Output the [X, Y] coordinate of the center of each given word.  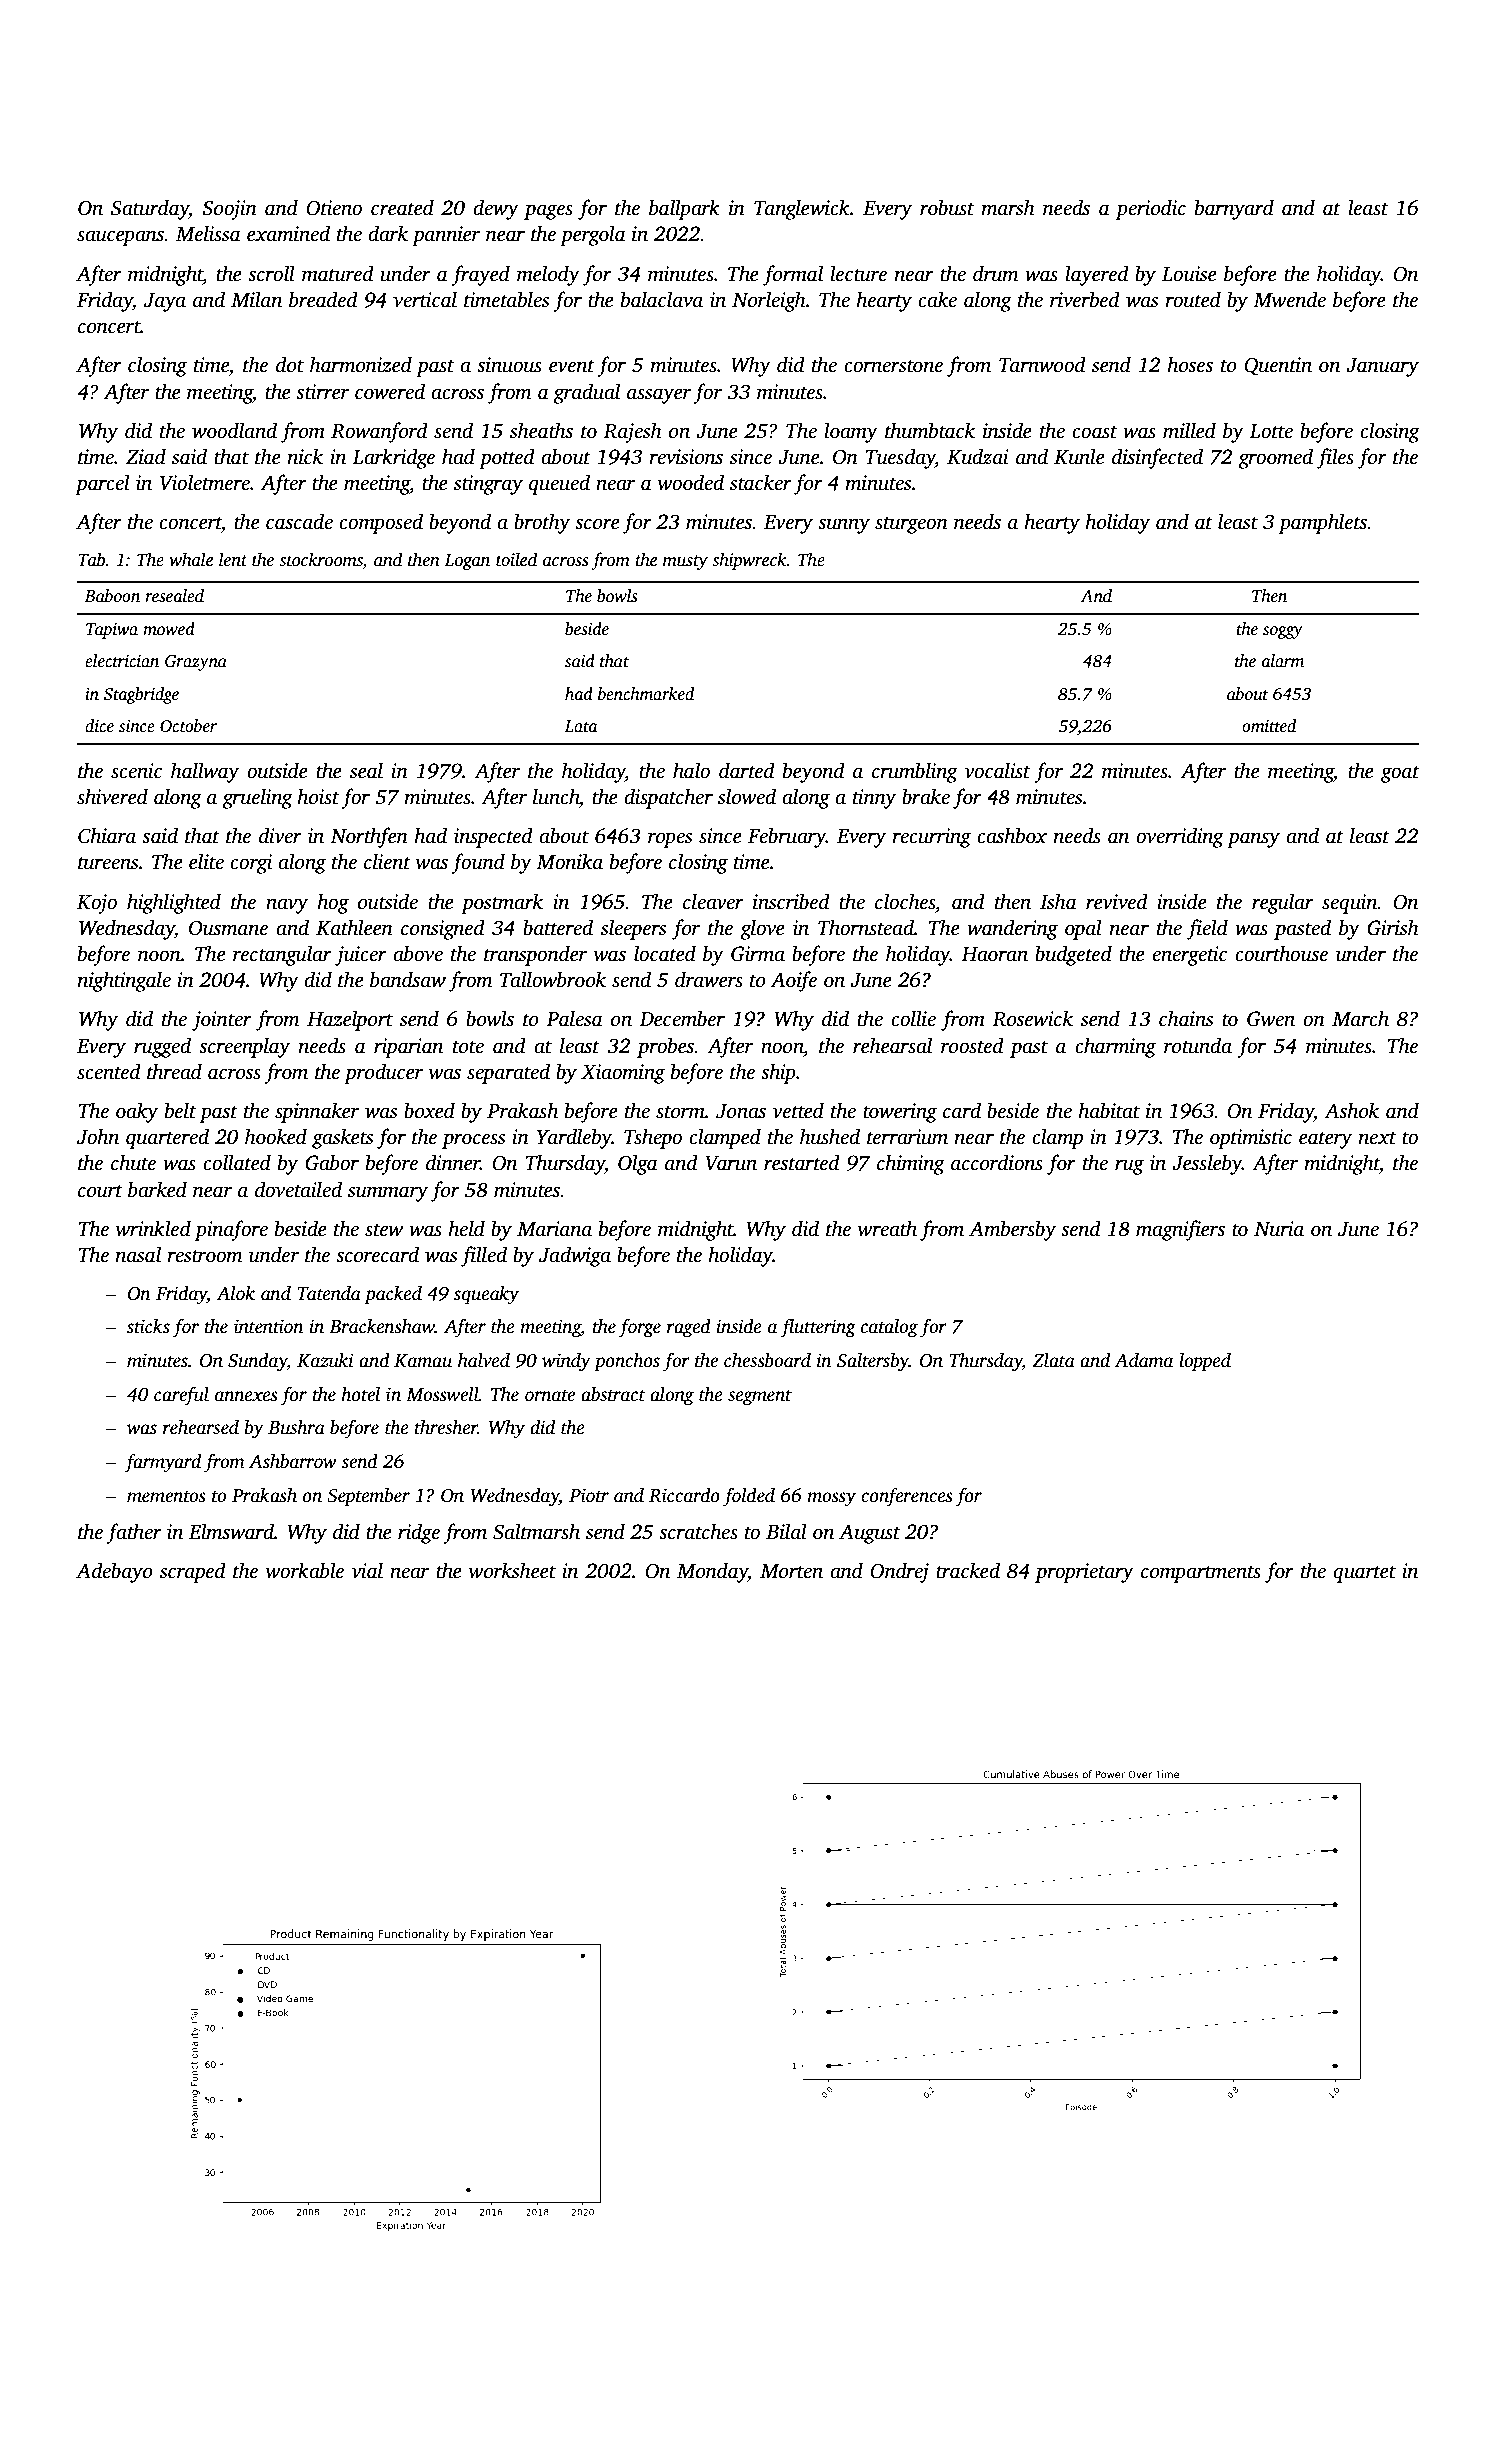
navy [287, 906]
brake [926, 796]
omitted [1269, 726]
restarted [802, 1162]
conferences [907, 1497]
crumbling [915, 772]
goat [1400, 774]
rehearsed [201, 1427]
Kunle [1079, 456]
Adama [1143, 1360]
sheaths [541, 430]
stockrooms [321, 560]
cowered [390, 391]
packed [393, 1295]
